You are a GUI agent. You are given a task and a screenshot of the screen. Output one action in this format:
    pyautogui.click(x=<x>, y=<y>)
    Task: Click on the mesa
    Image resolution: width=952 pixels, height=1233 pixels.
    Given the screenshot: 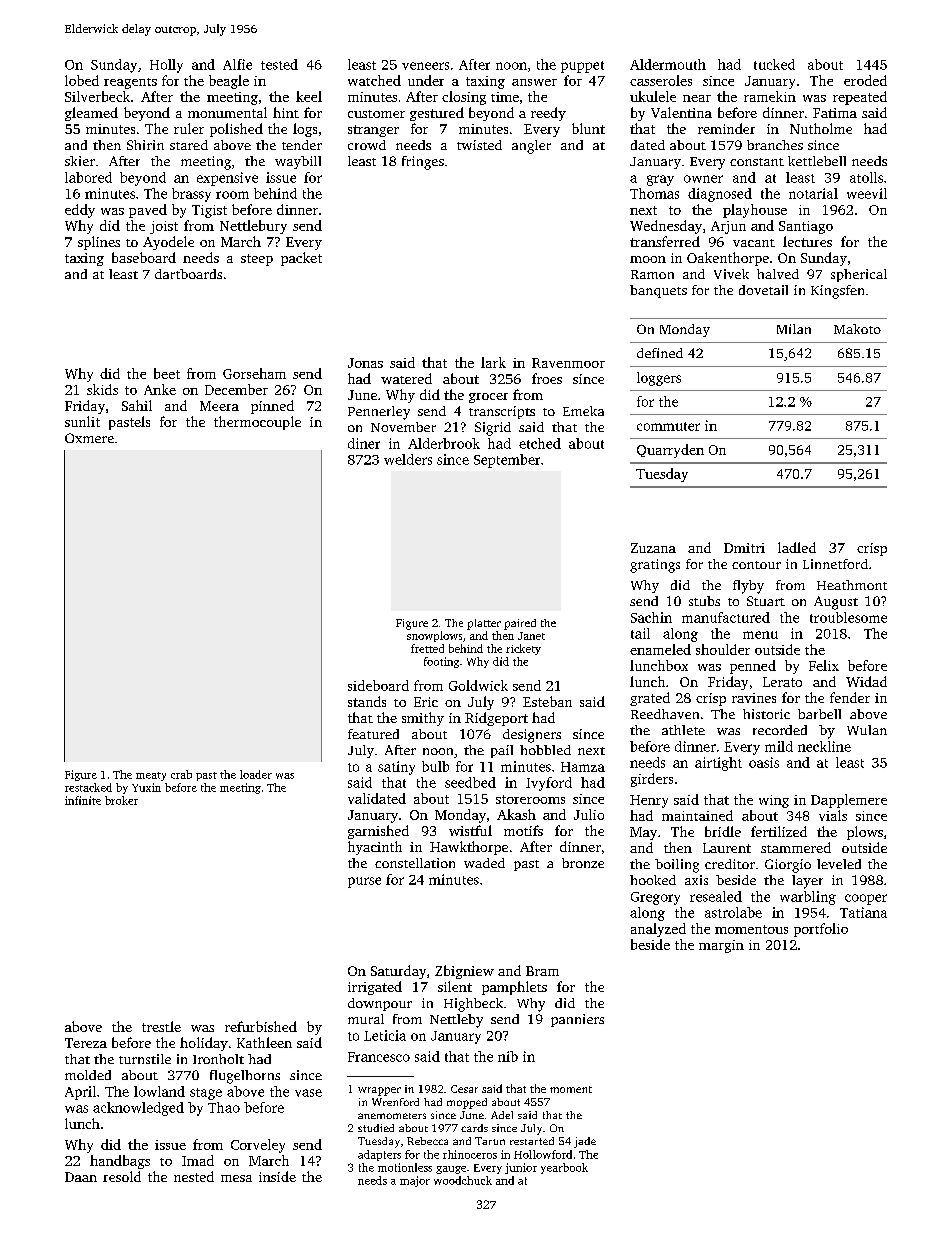 What is the action you would take?
    pyautogui.click(x=236, y=1178)
